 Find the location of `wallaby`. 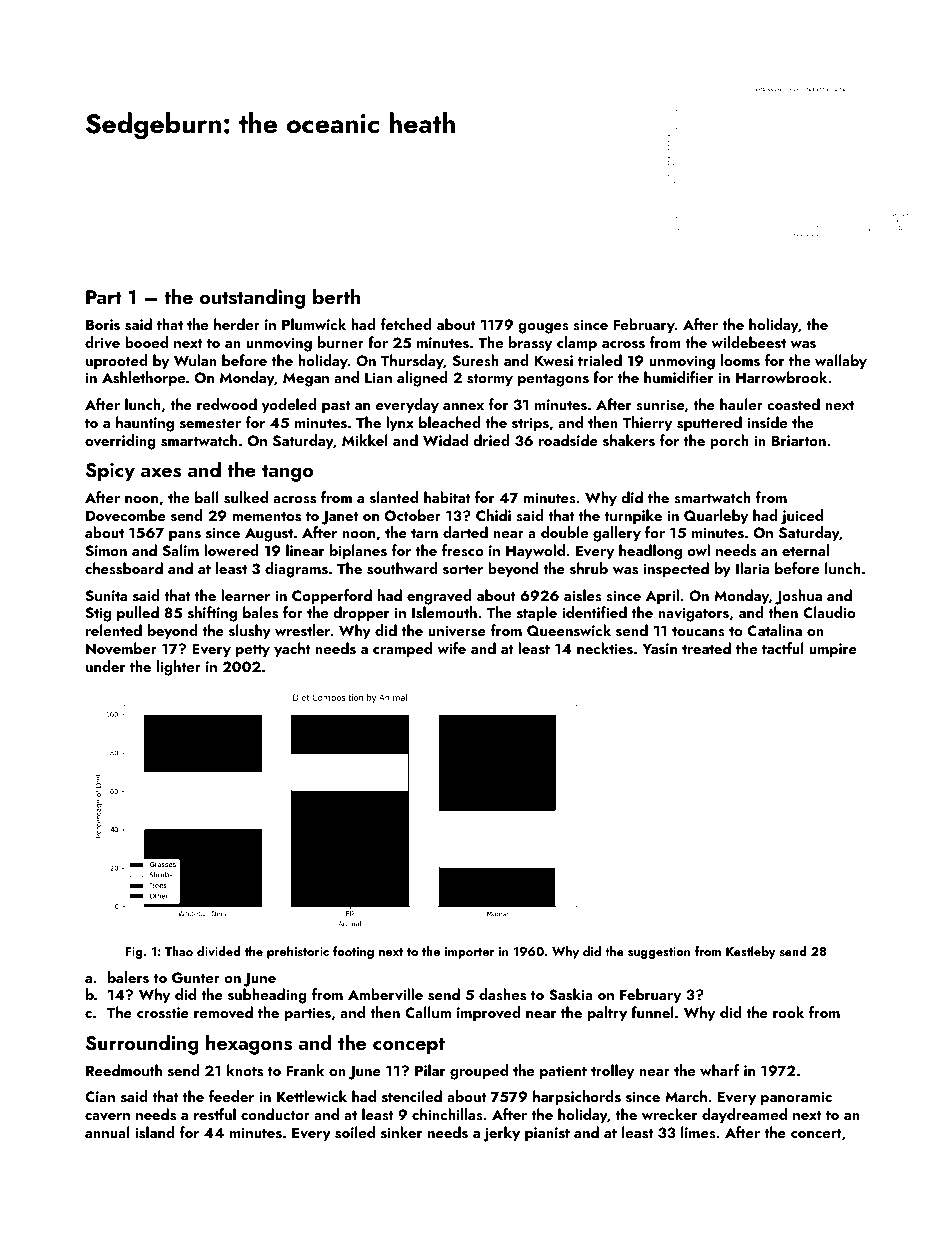

wallaby is located at coordinates (841, 362).
